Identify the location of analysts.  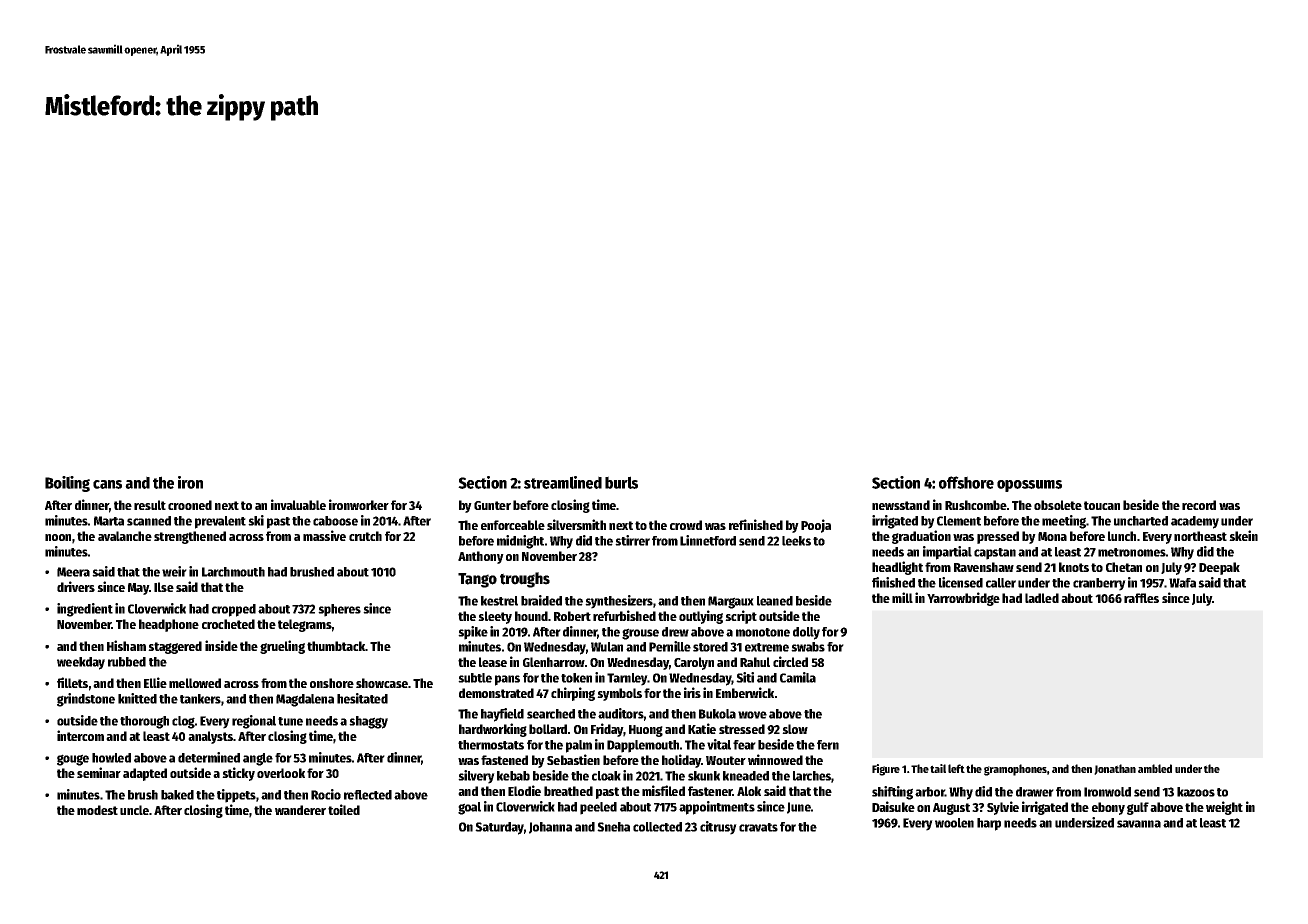
(210, 737).
